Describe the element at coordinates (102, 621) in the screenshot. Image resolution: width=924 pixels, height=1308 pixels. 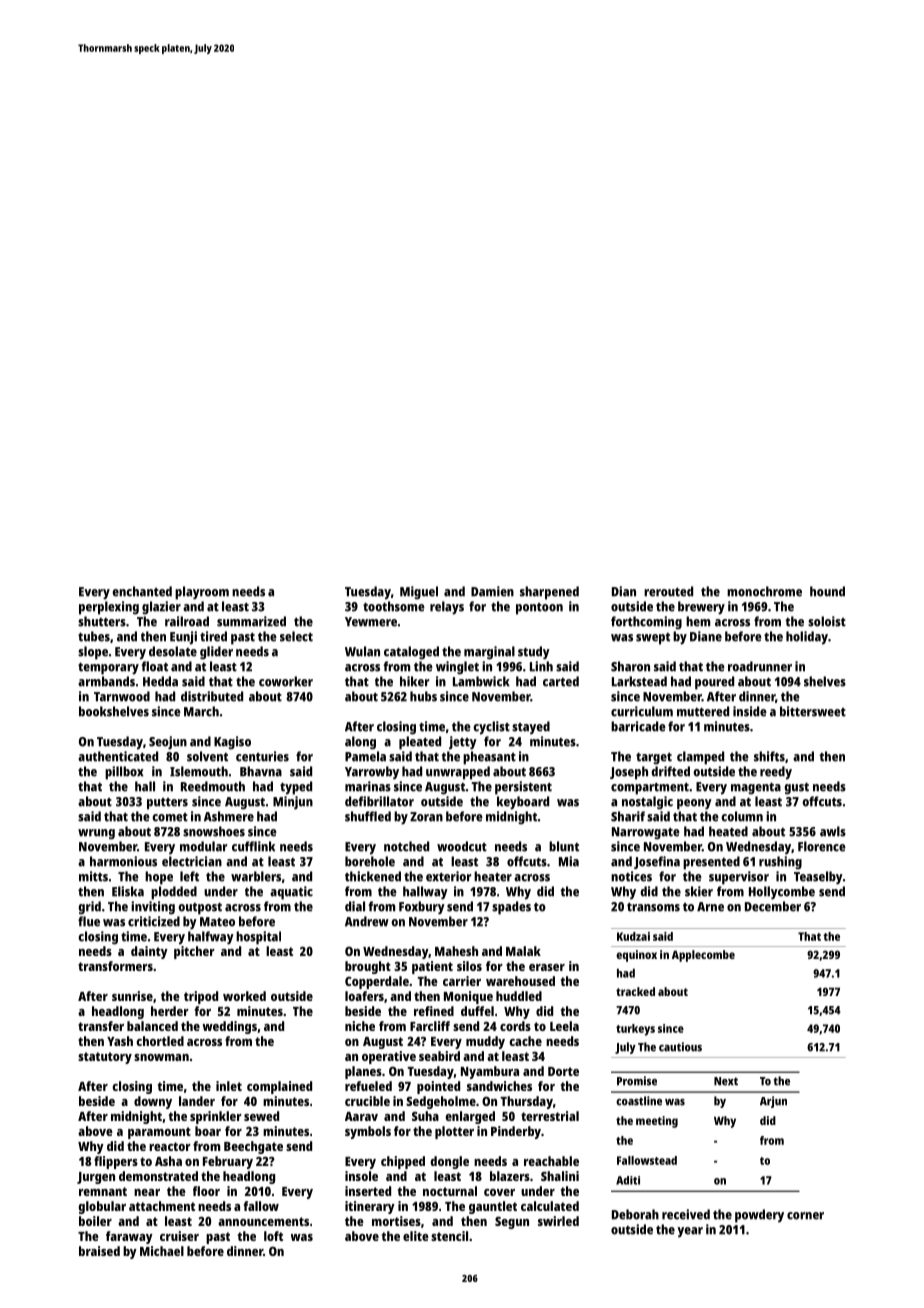
I see `shutters` at that location.
